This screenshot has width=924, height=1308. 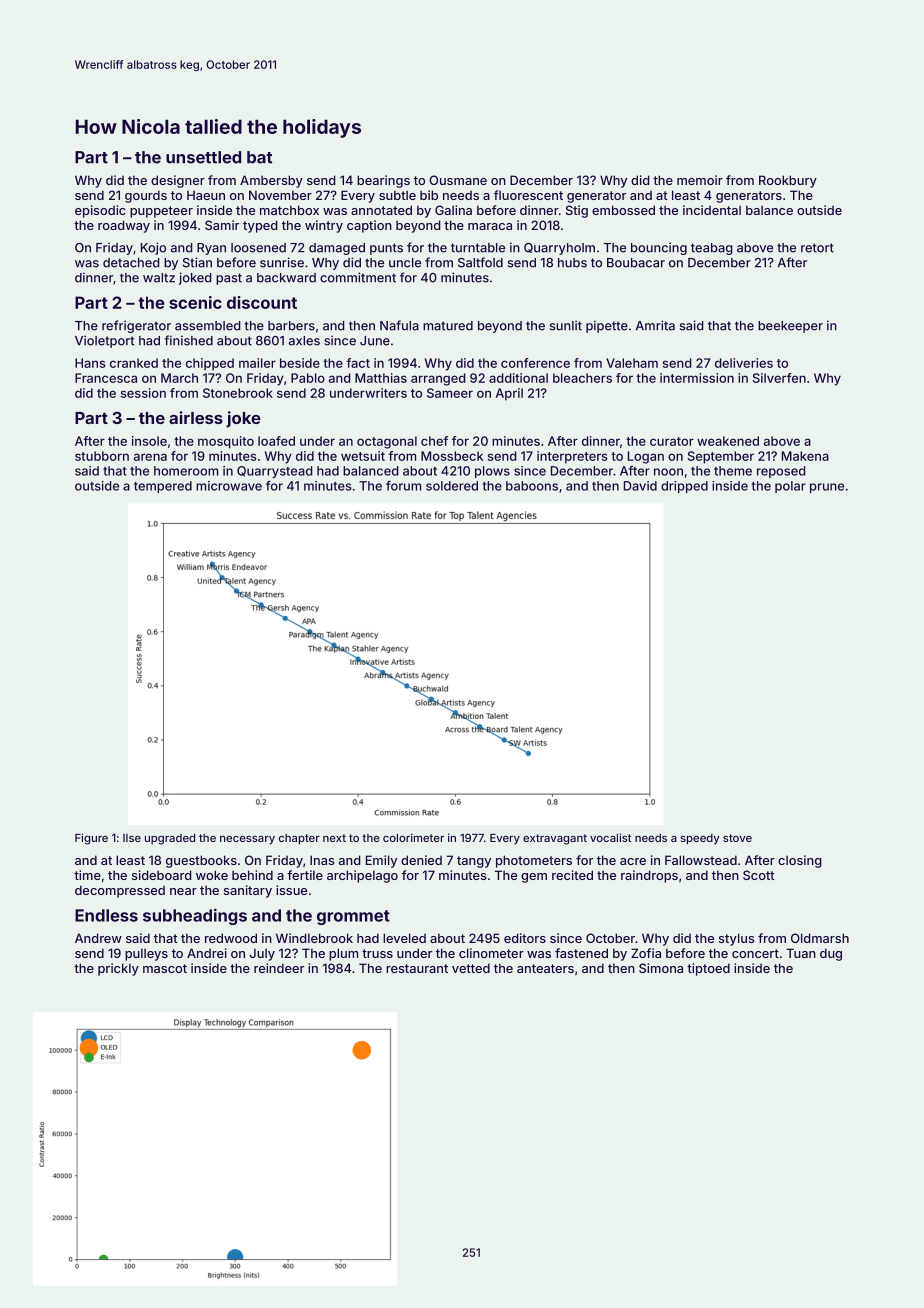 I want to click on Silverfen, so click(x=779, y=378).
